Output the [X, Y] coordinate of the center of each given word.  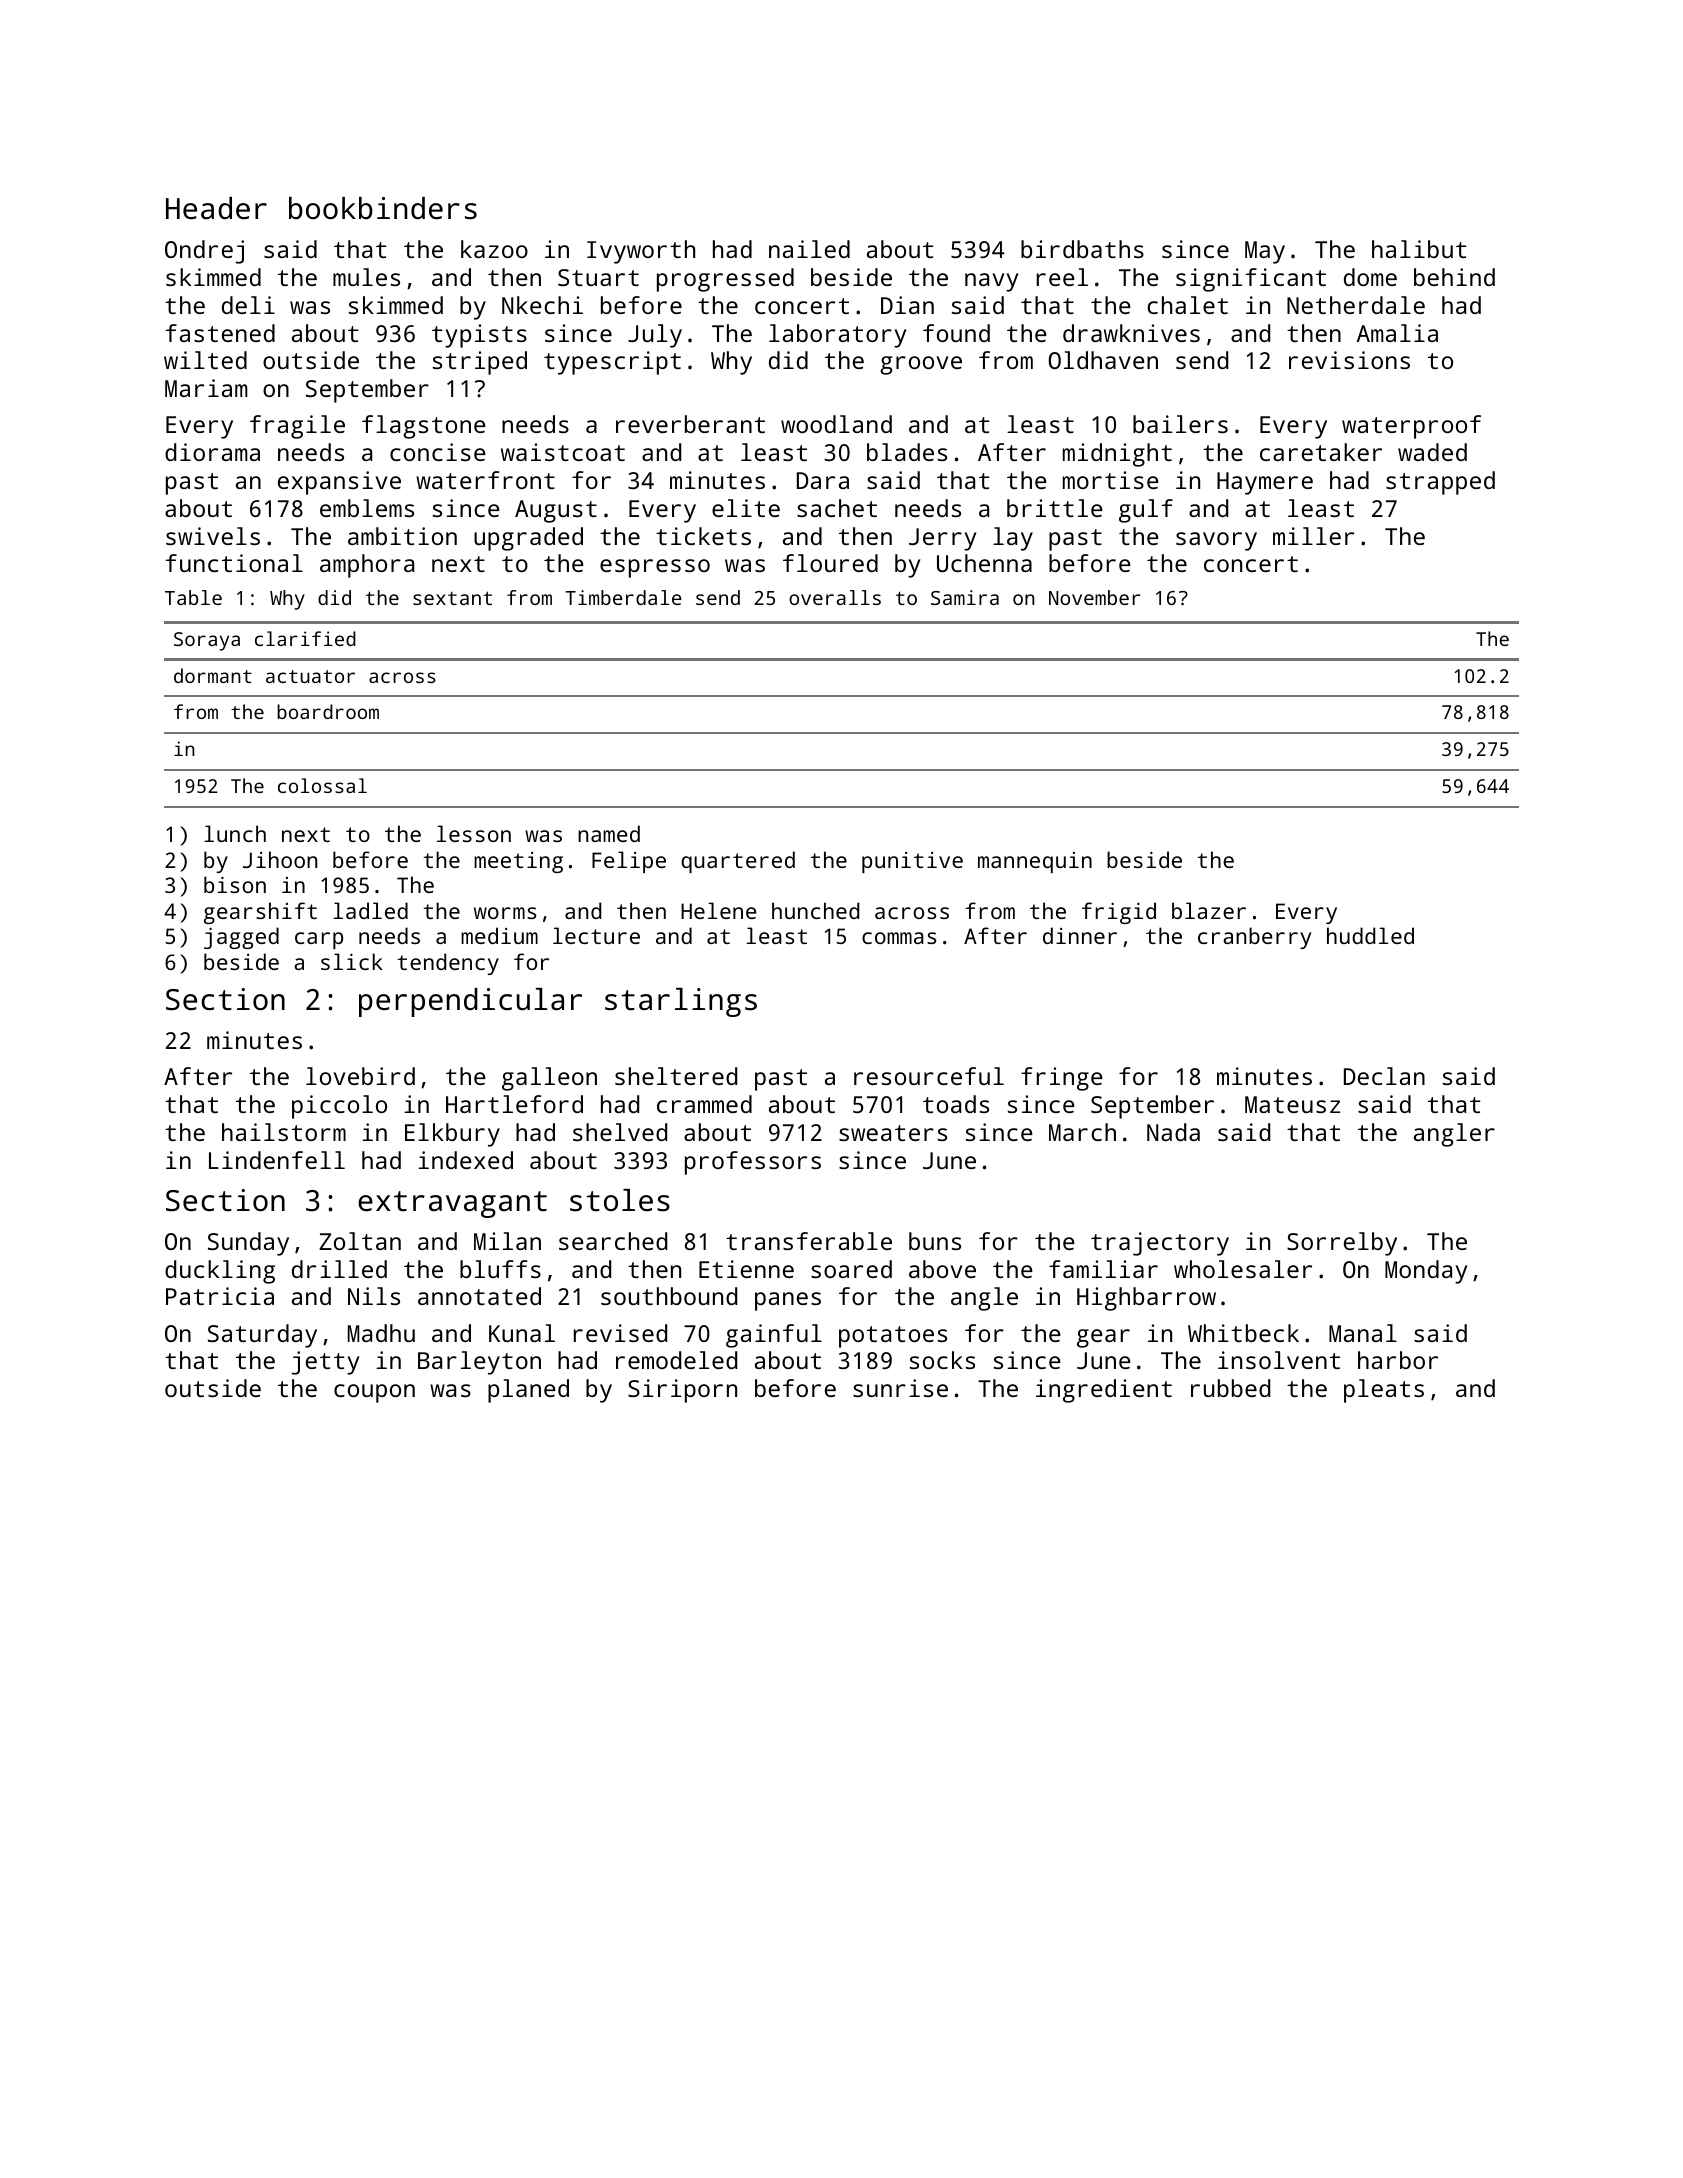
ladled [370, 910]
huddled [1370, 935]
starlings [681, 1002]
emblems [367, 508]
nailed [809, 249]
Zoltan [360, 1241]
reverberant [690, 424]
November [1094, 597]
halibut [1419, 249]
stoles [620, 1200]
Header [216, 208]
